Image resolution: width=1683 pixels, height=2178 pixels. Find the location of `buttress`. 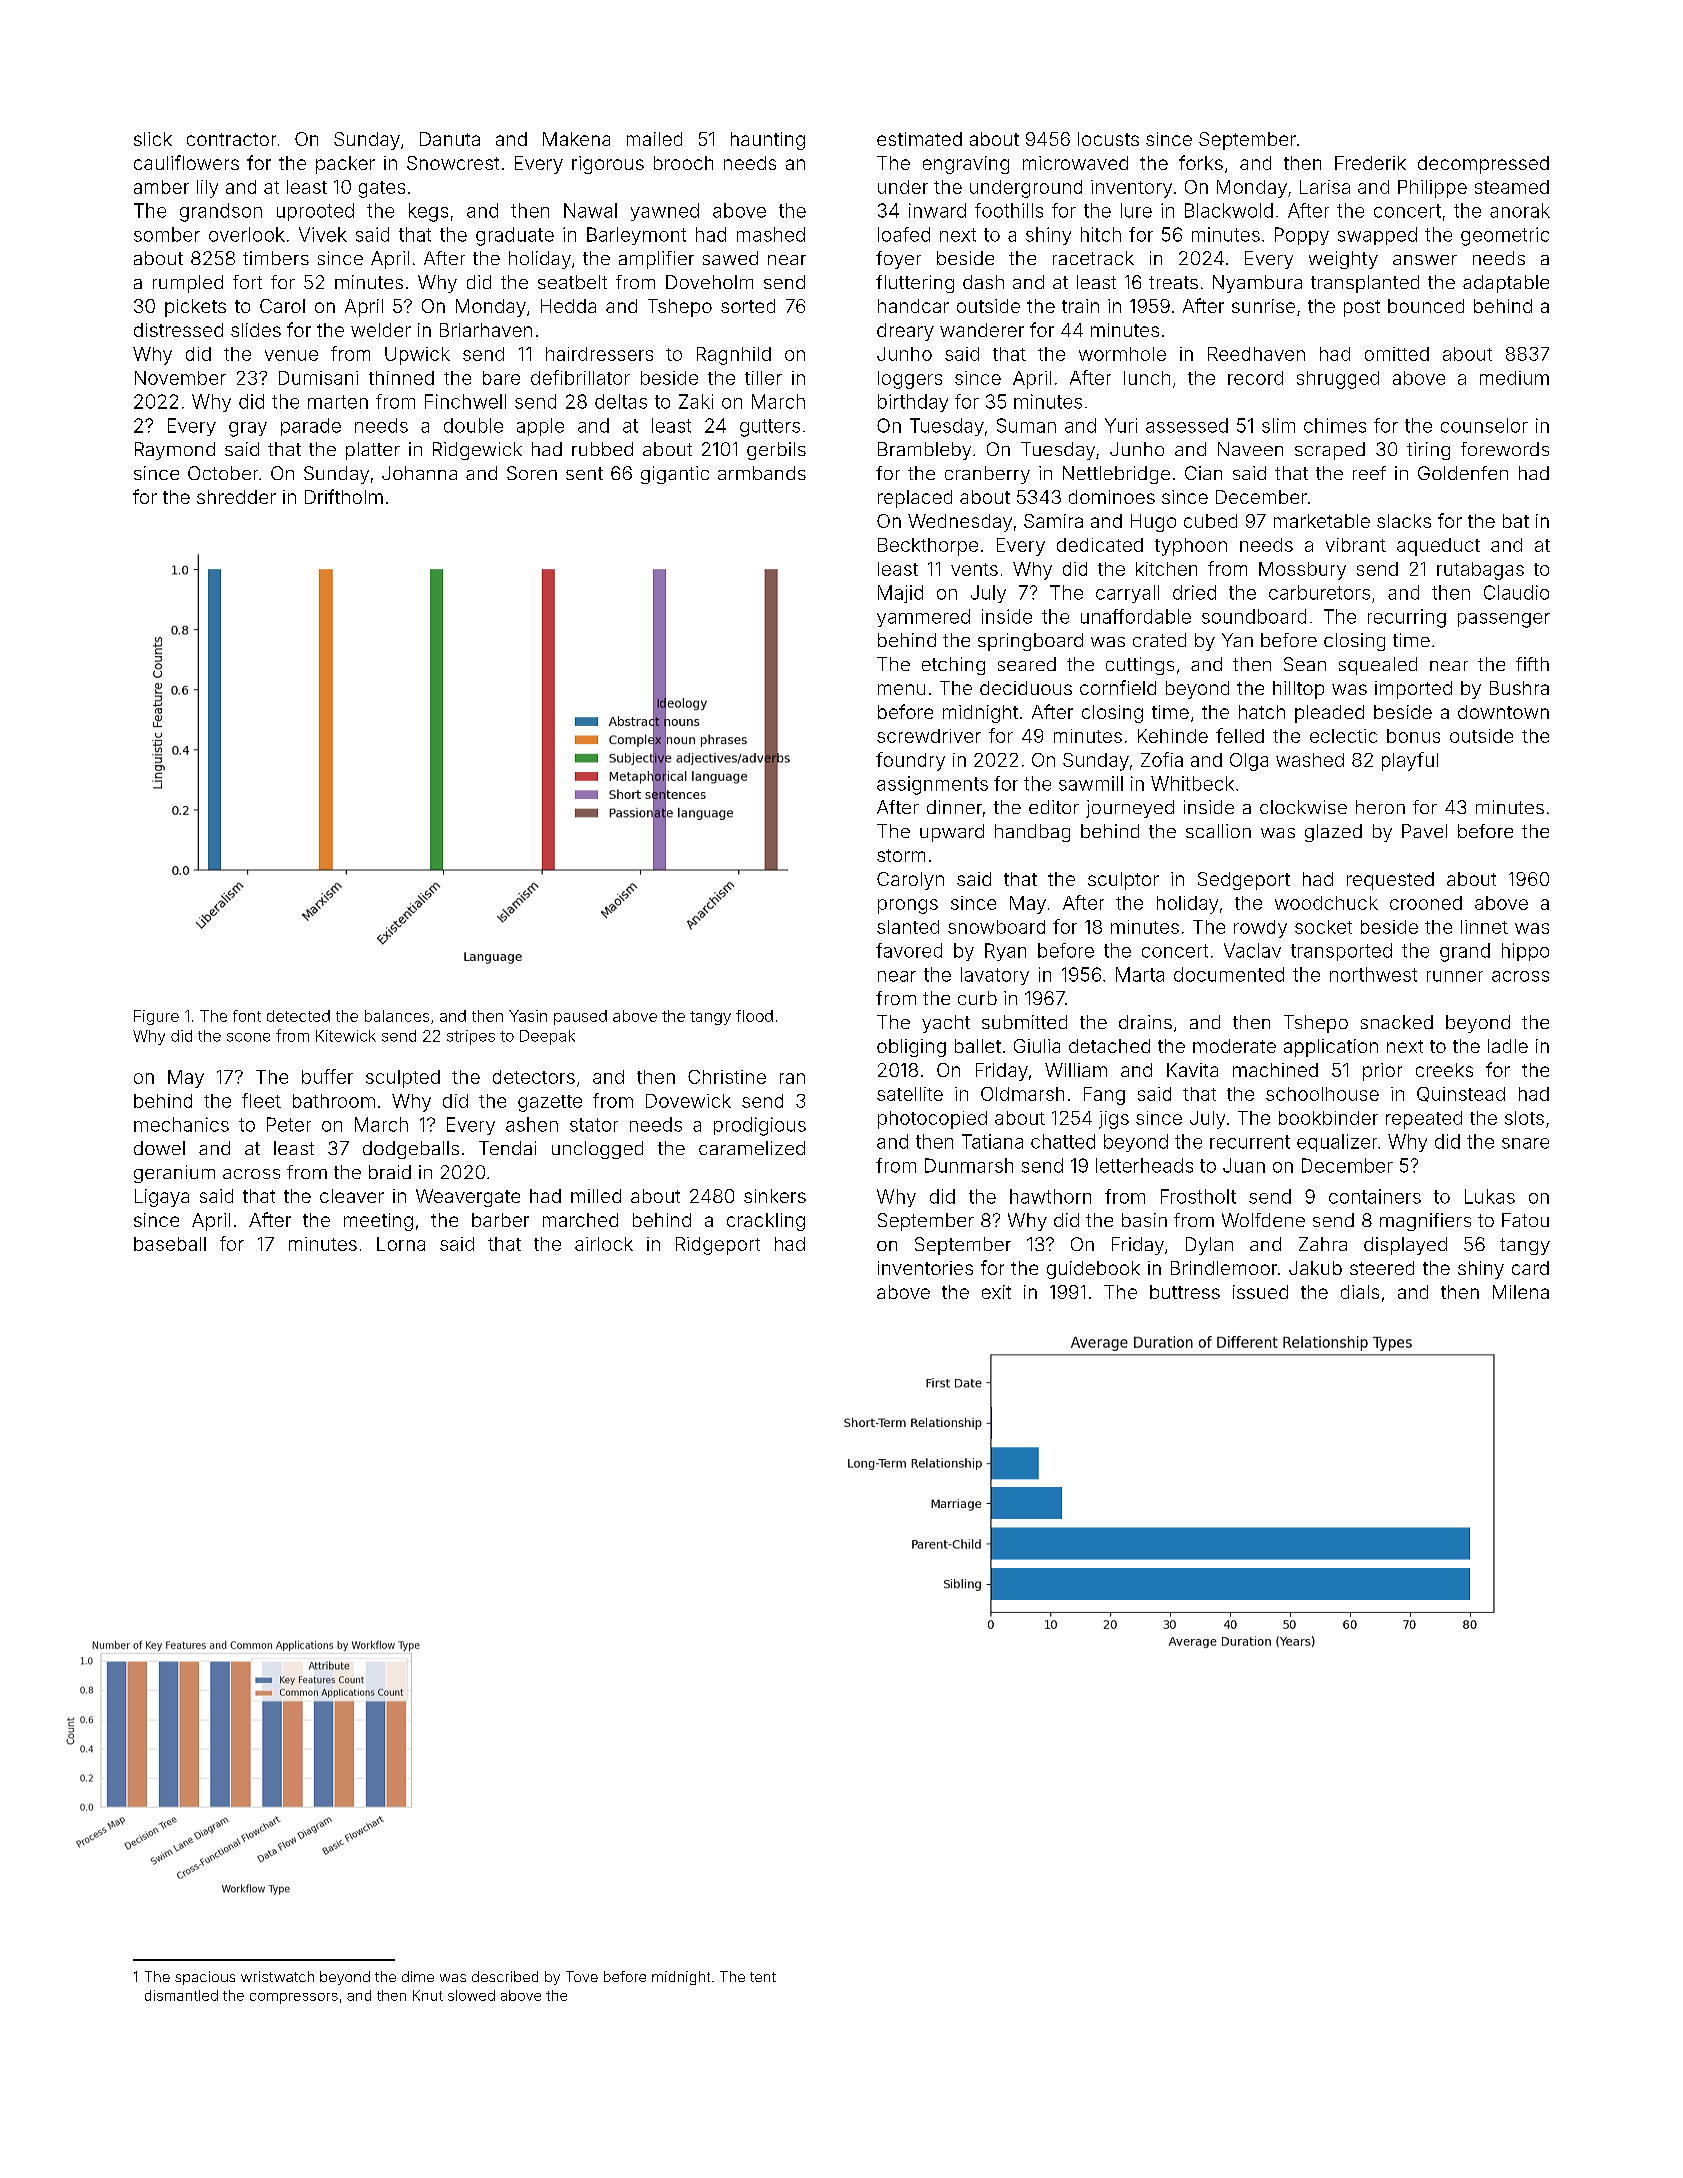

buttress is located at coordinates (1185, 1292).
